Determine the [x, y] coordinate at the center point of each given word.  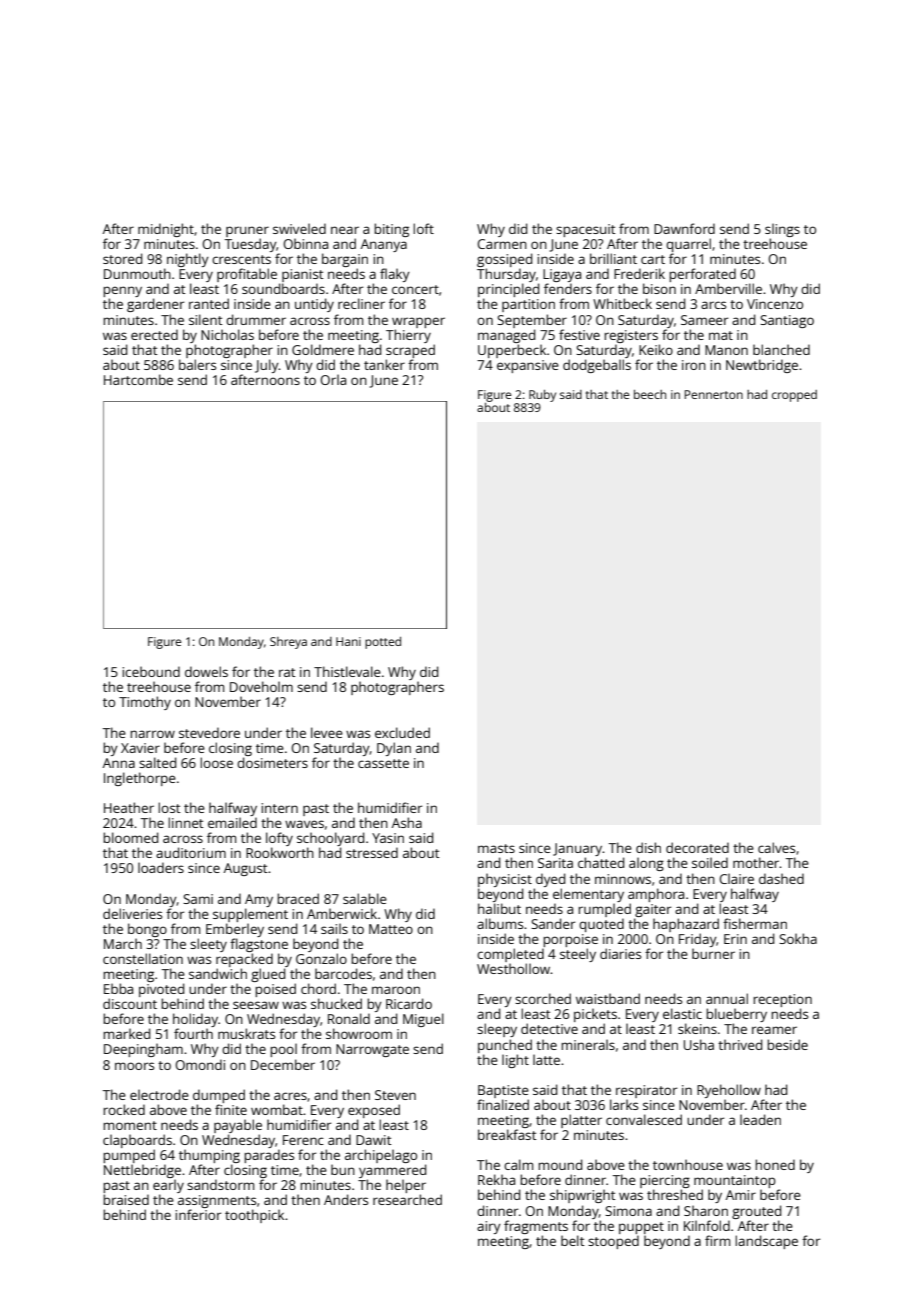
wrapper [418, 322]
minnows [623, 879]
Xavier [140, 748]
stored [122, 258]
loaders [161, 867]
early [168, 1186]
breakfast [507, 1134]
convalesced [644, 1119]
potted [383, 643]
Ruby [542, 396]
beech [650, 394]
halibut [499, 908]
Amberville [728, 288]
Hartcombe [138, 379]
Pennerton [714, 394]
